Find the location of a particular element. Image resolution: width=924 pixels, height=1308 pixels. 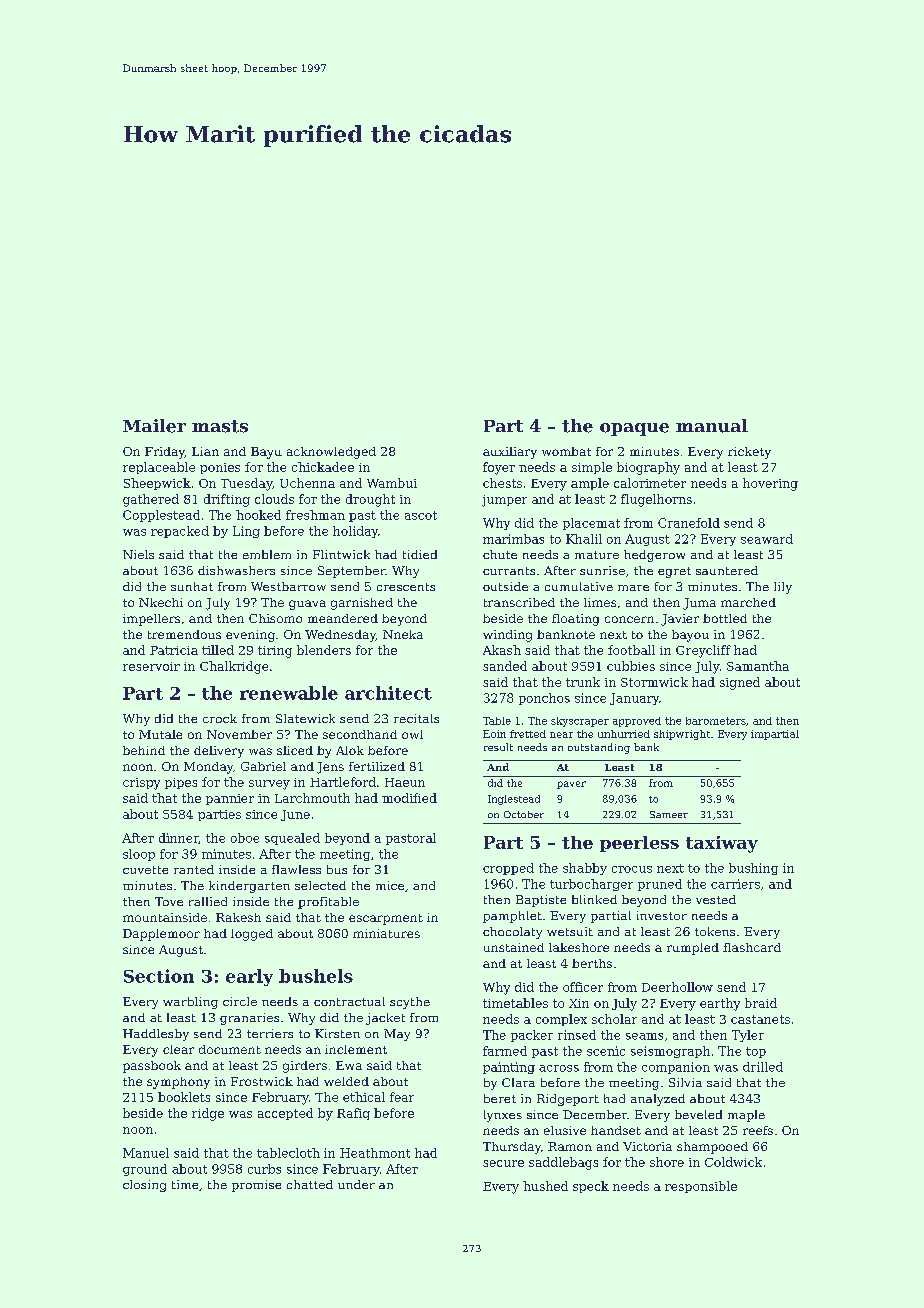

Victoria is located at coordinates (647, 1146).
